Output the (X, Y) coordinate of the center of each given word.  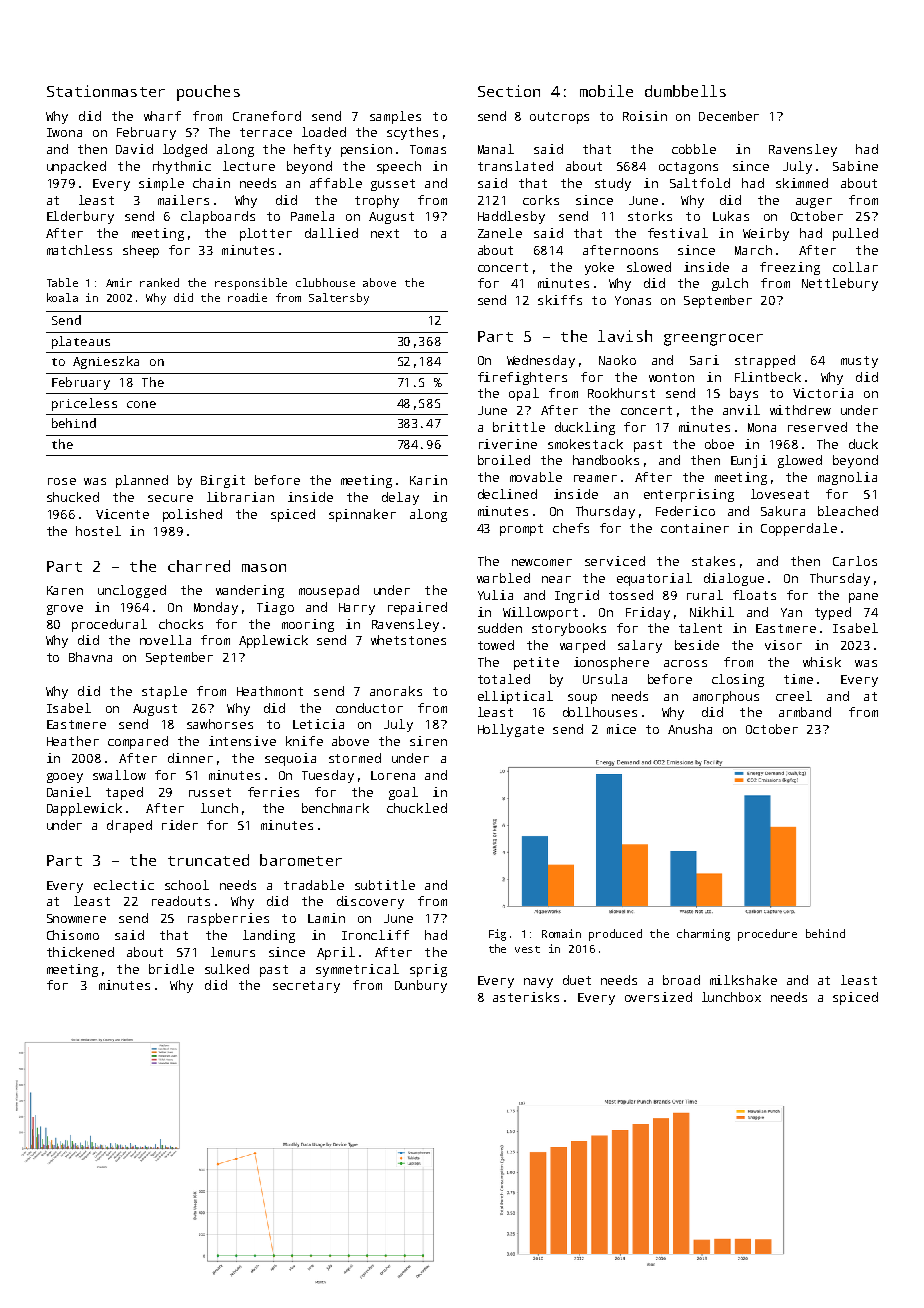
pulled (855, 234)
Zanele (500, 233)
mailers (183, 200)
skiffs (560, 300)
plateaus (81, 342)
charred (199, 566)
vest (527, 949)
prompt (521, 530)
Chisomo (73, 935)
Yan (791, 612)
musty (859, 362)
